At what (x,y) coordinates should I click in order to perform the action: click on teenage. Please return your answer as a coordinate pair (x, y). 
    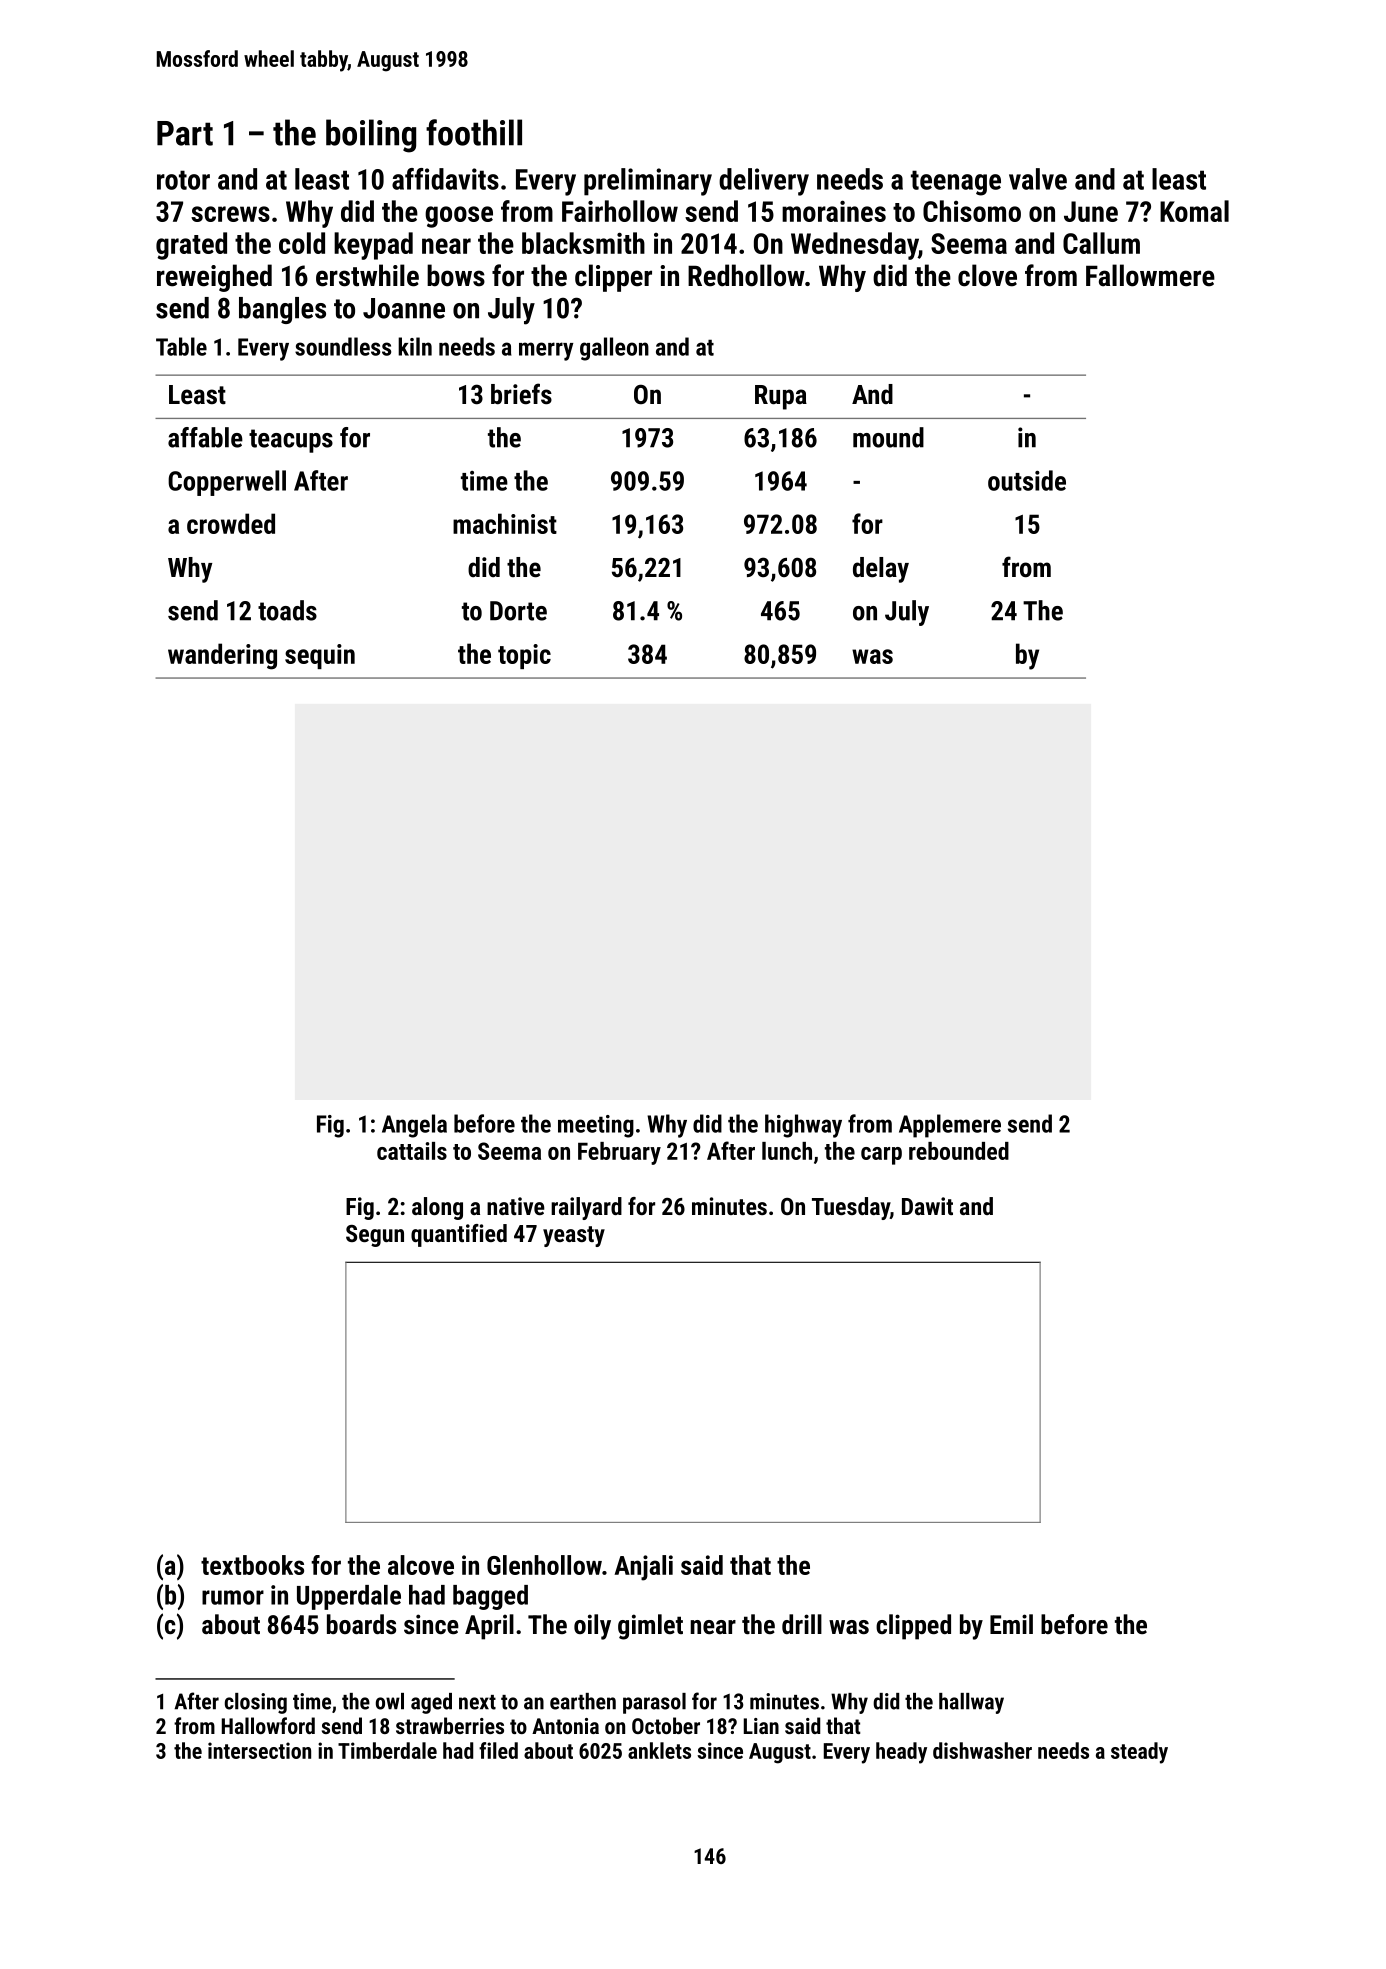
    Looking at the image, I should click on (956, 183).
